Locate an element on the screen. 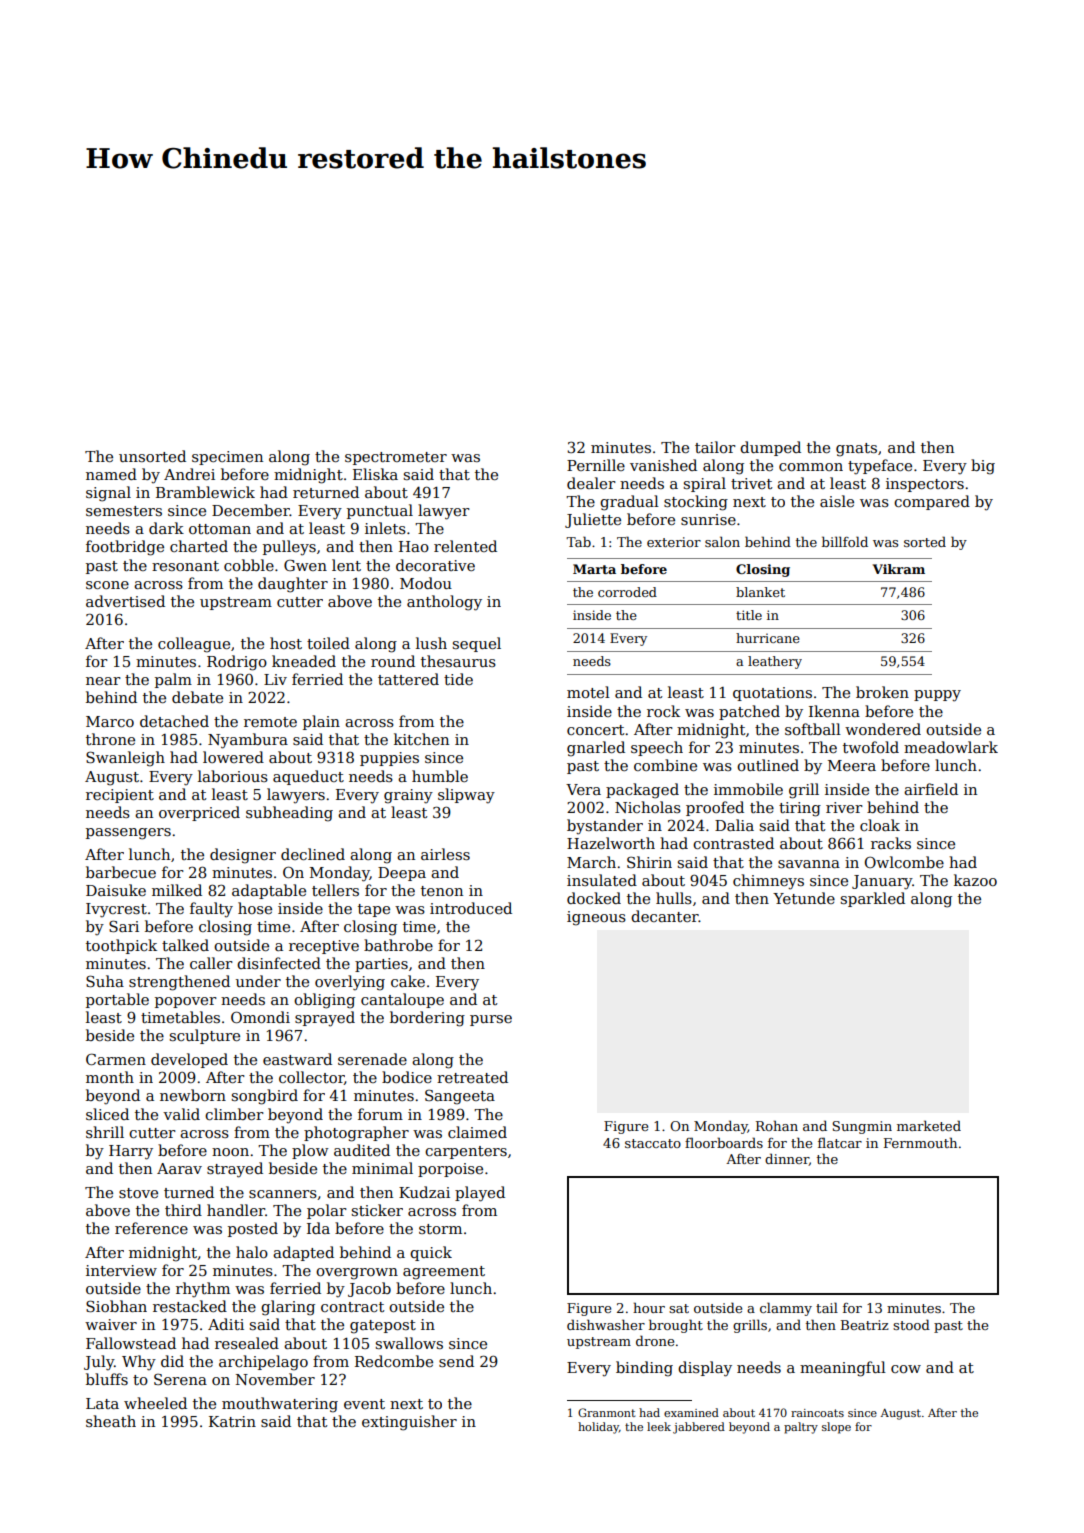 The image size is (1084, 1533). Fernmouth is located at coordinates (920, 1142).
